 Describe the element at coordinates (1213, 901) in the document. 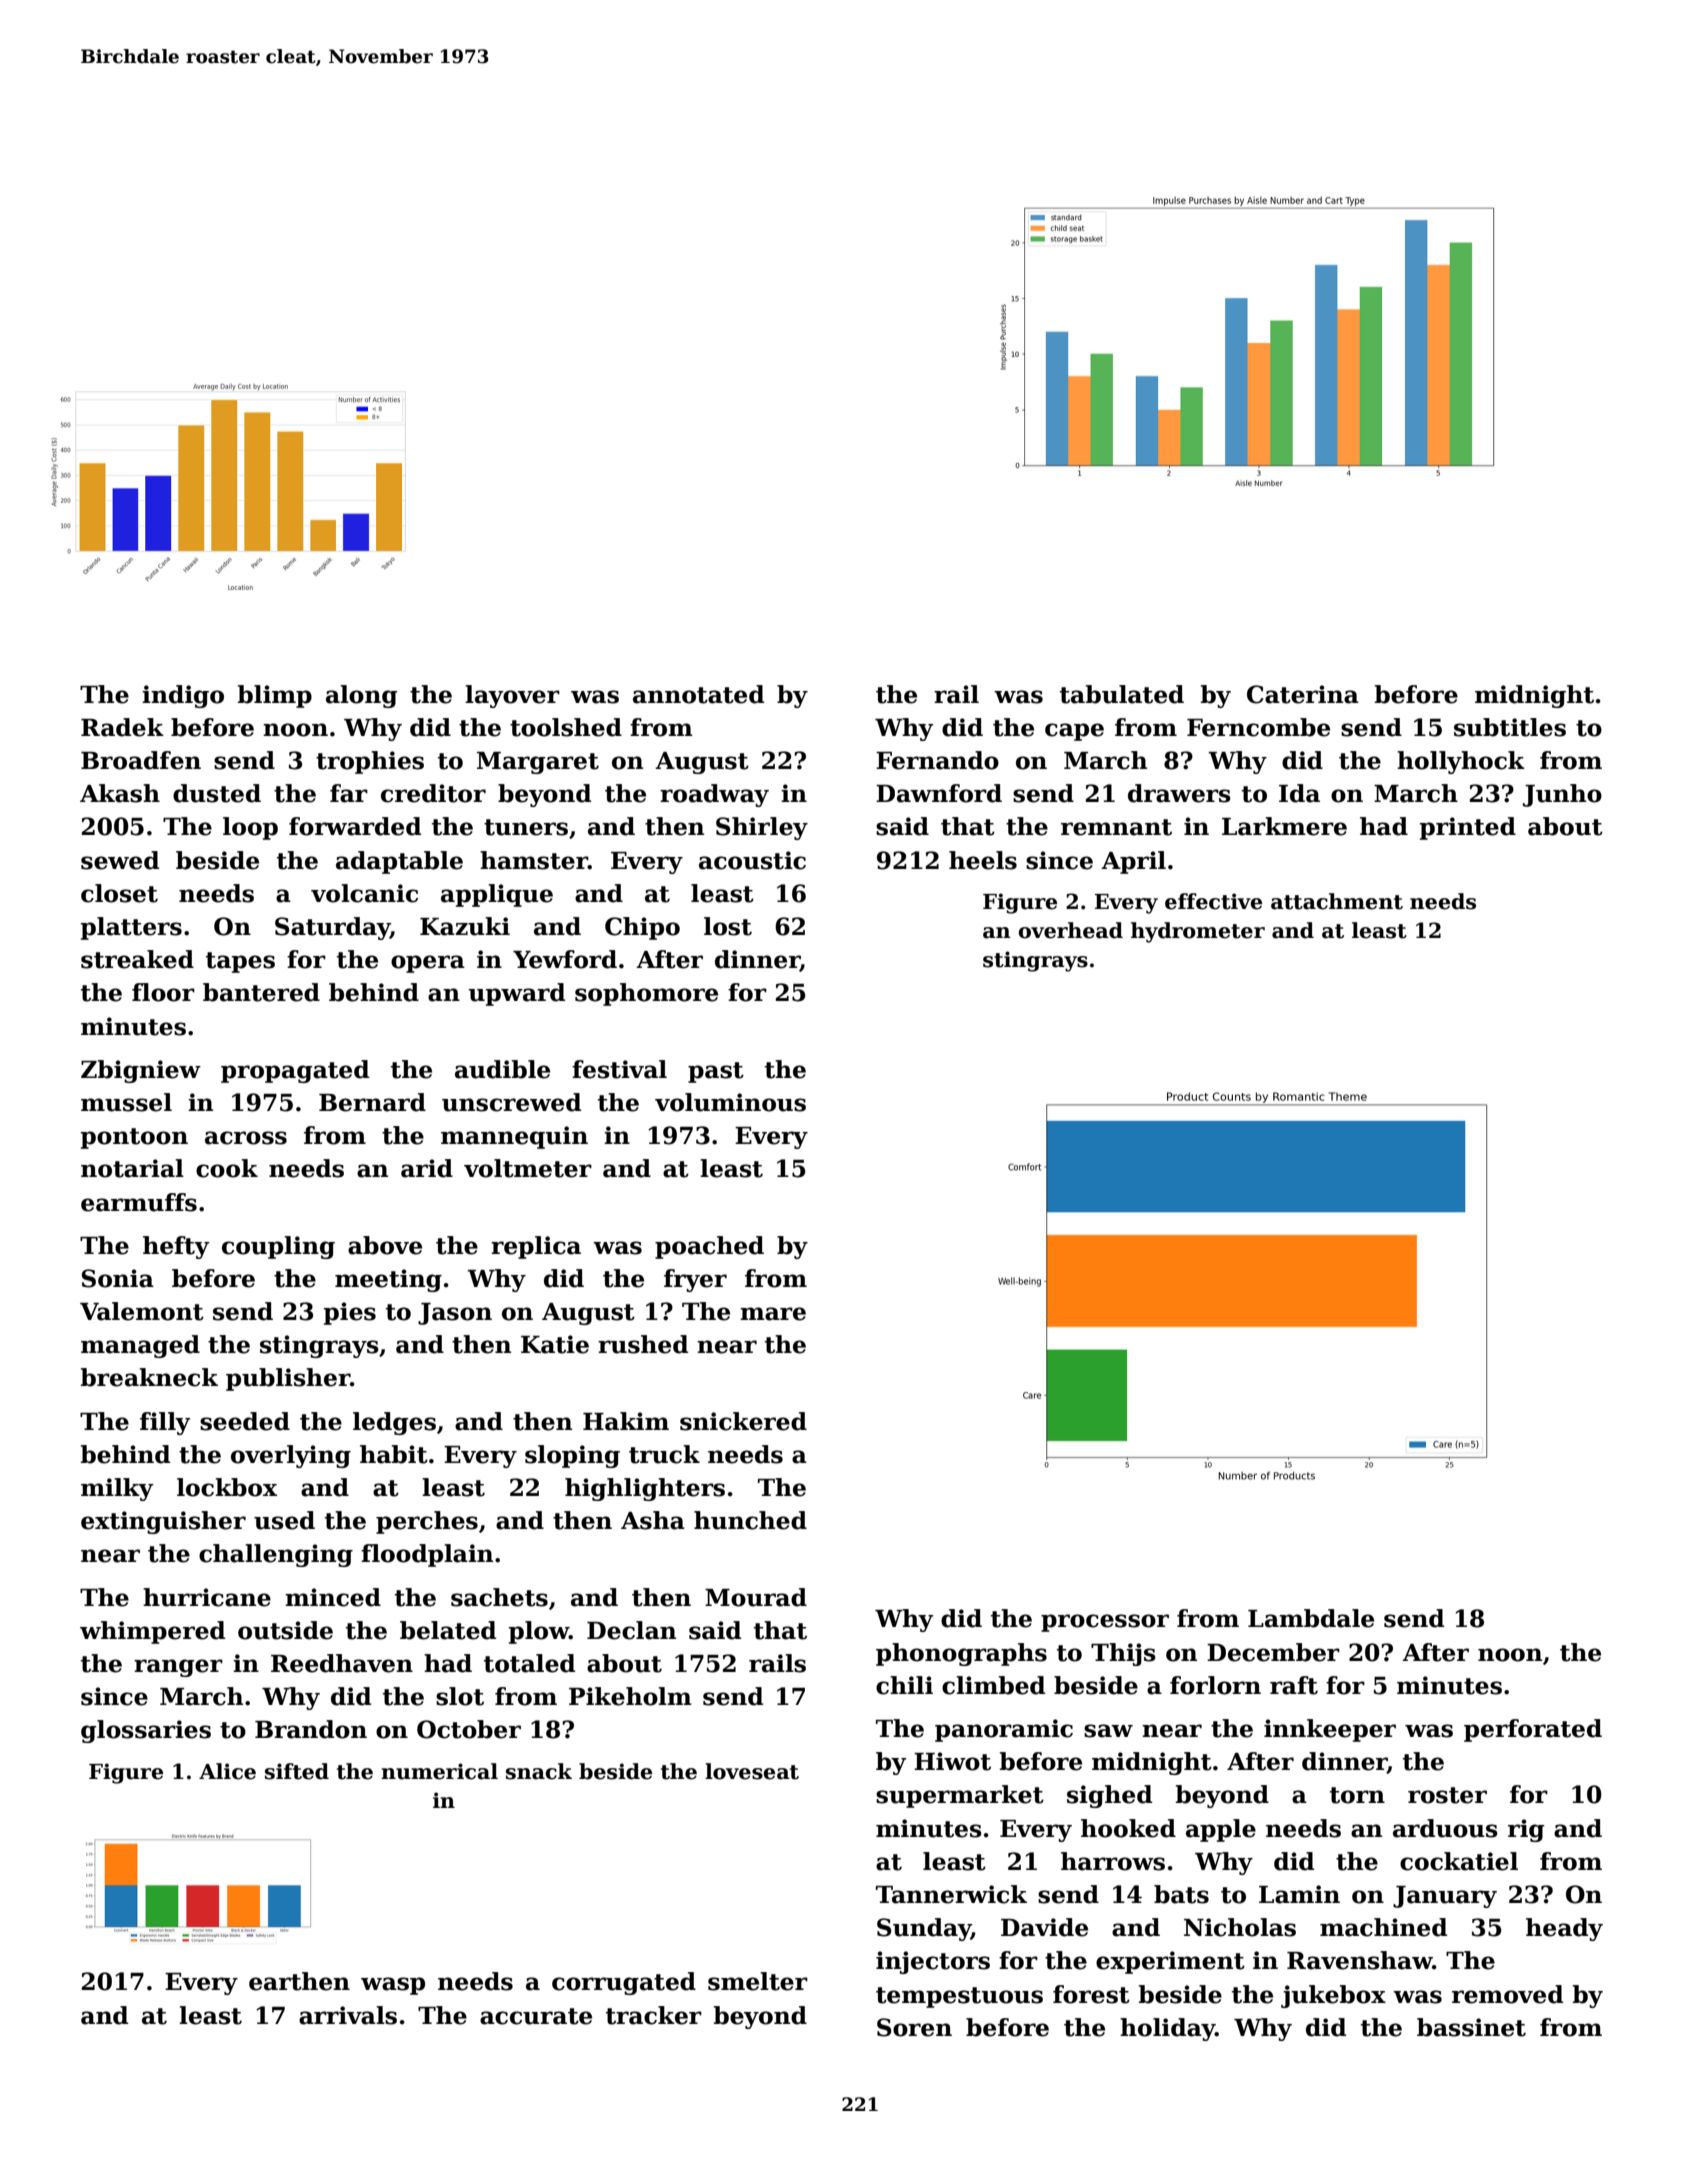

I see `effective` at that location.
